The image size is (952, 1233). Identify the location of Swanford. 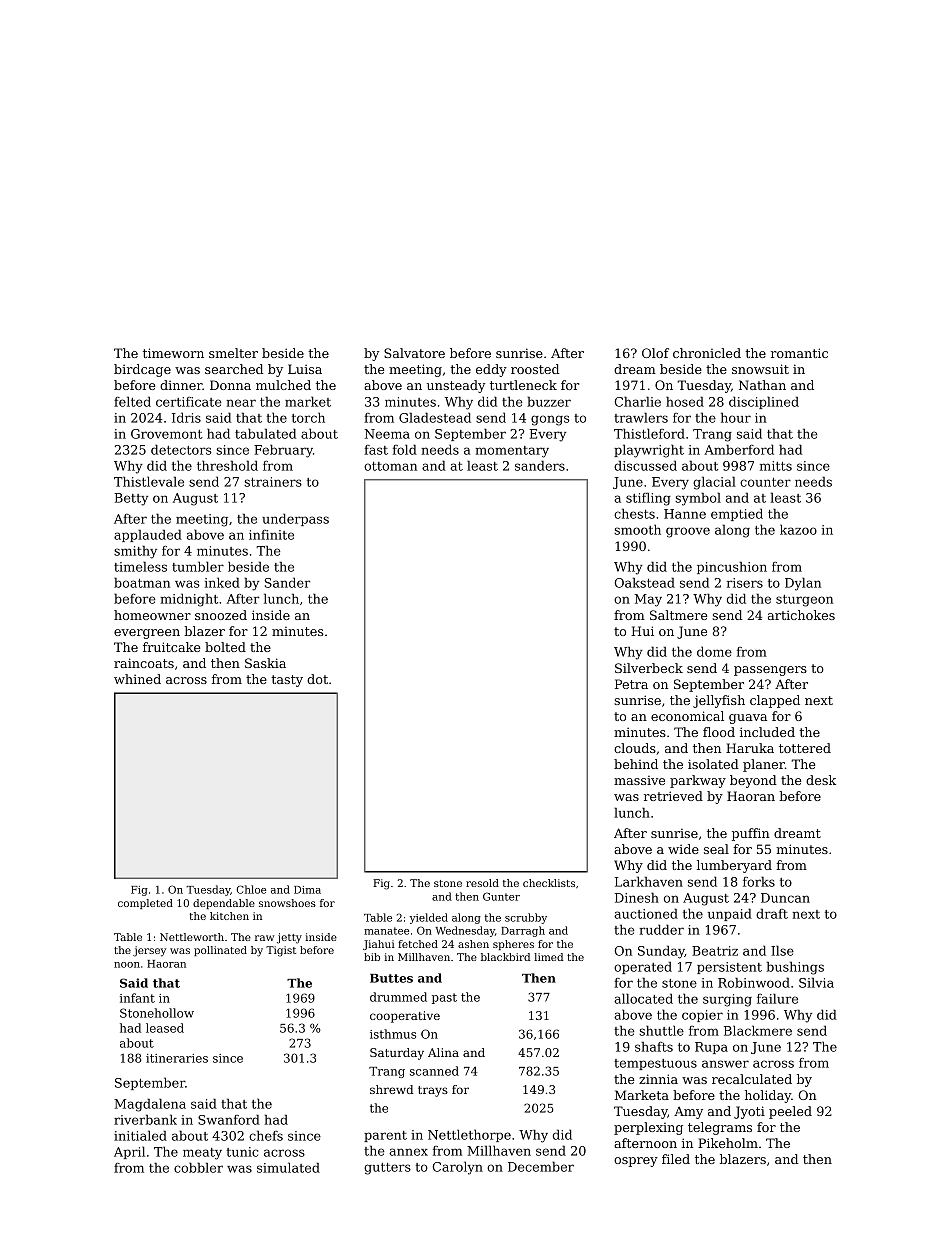
(229, 1119).
